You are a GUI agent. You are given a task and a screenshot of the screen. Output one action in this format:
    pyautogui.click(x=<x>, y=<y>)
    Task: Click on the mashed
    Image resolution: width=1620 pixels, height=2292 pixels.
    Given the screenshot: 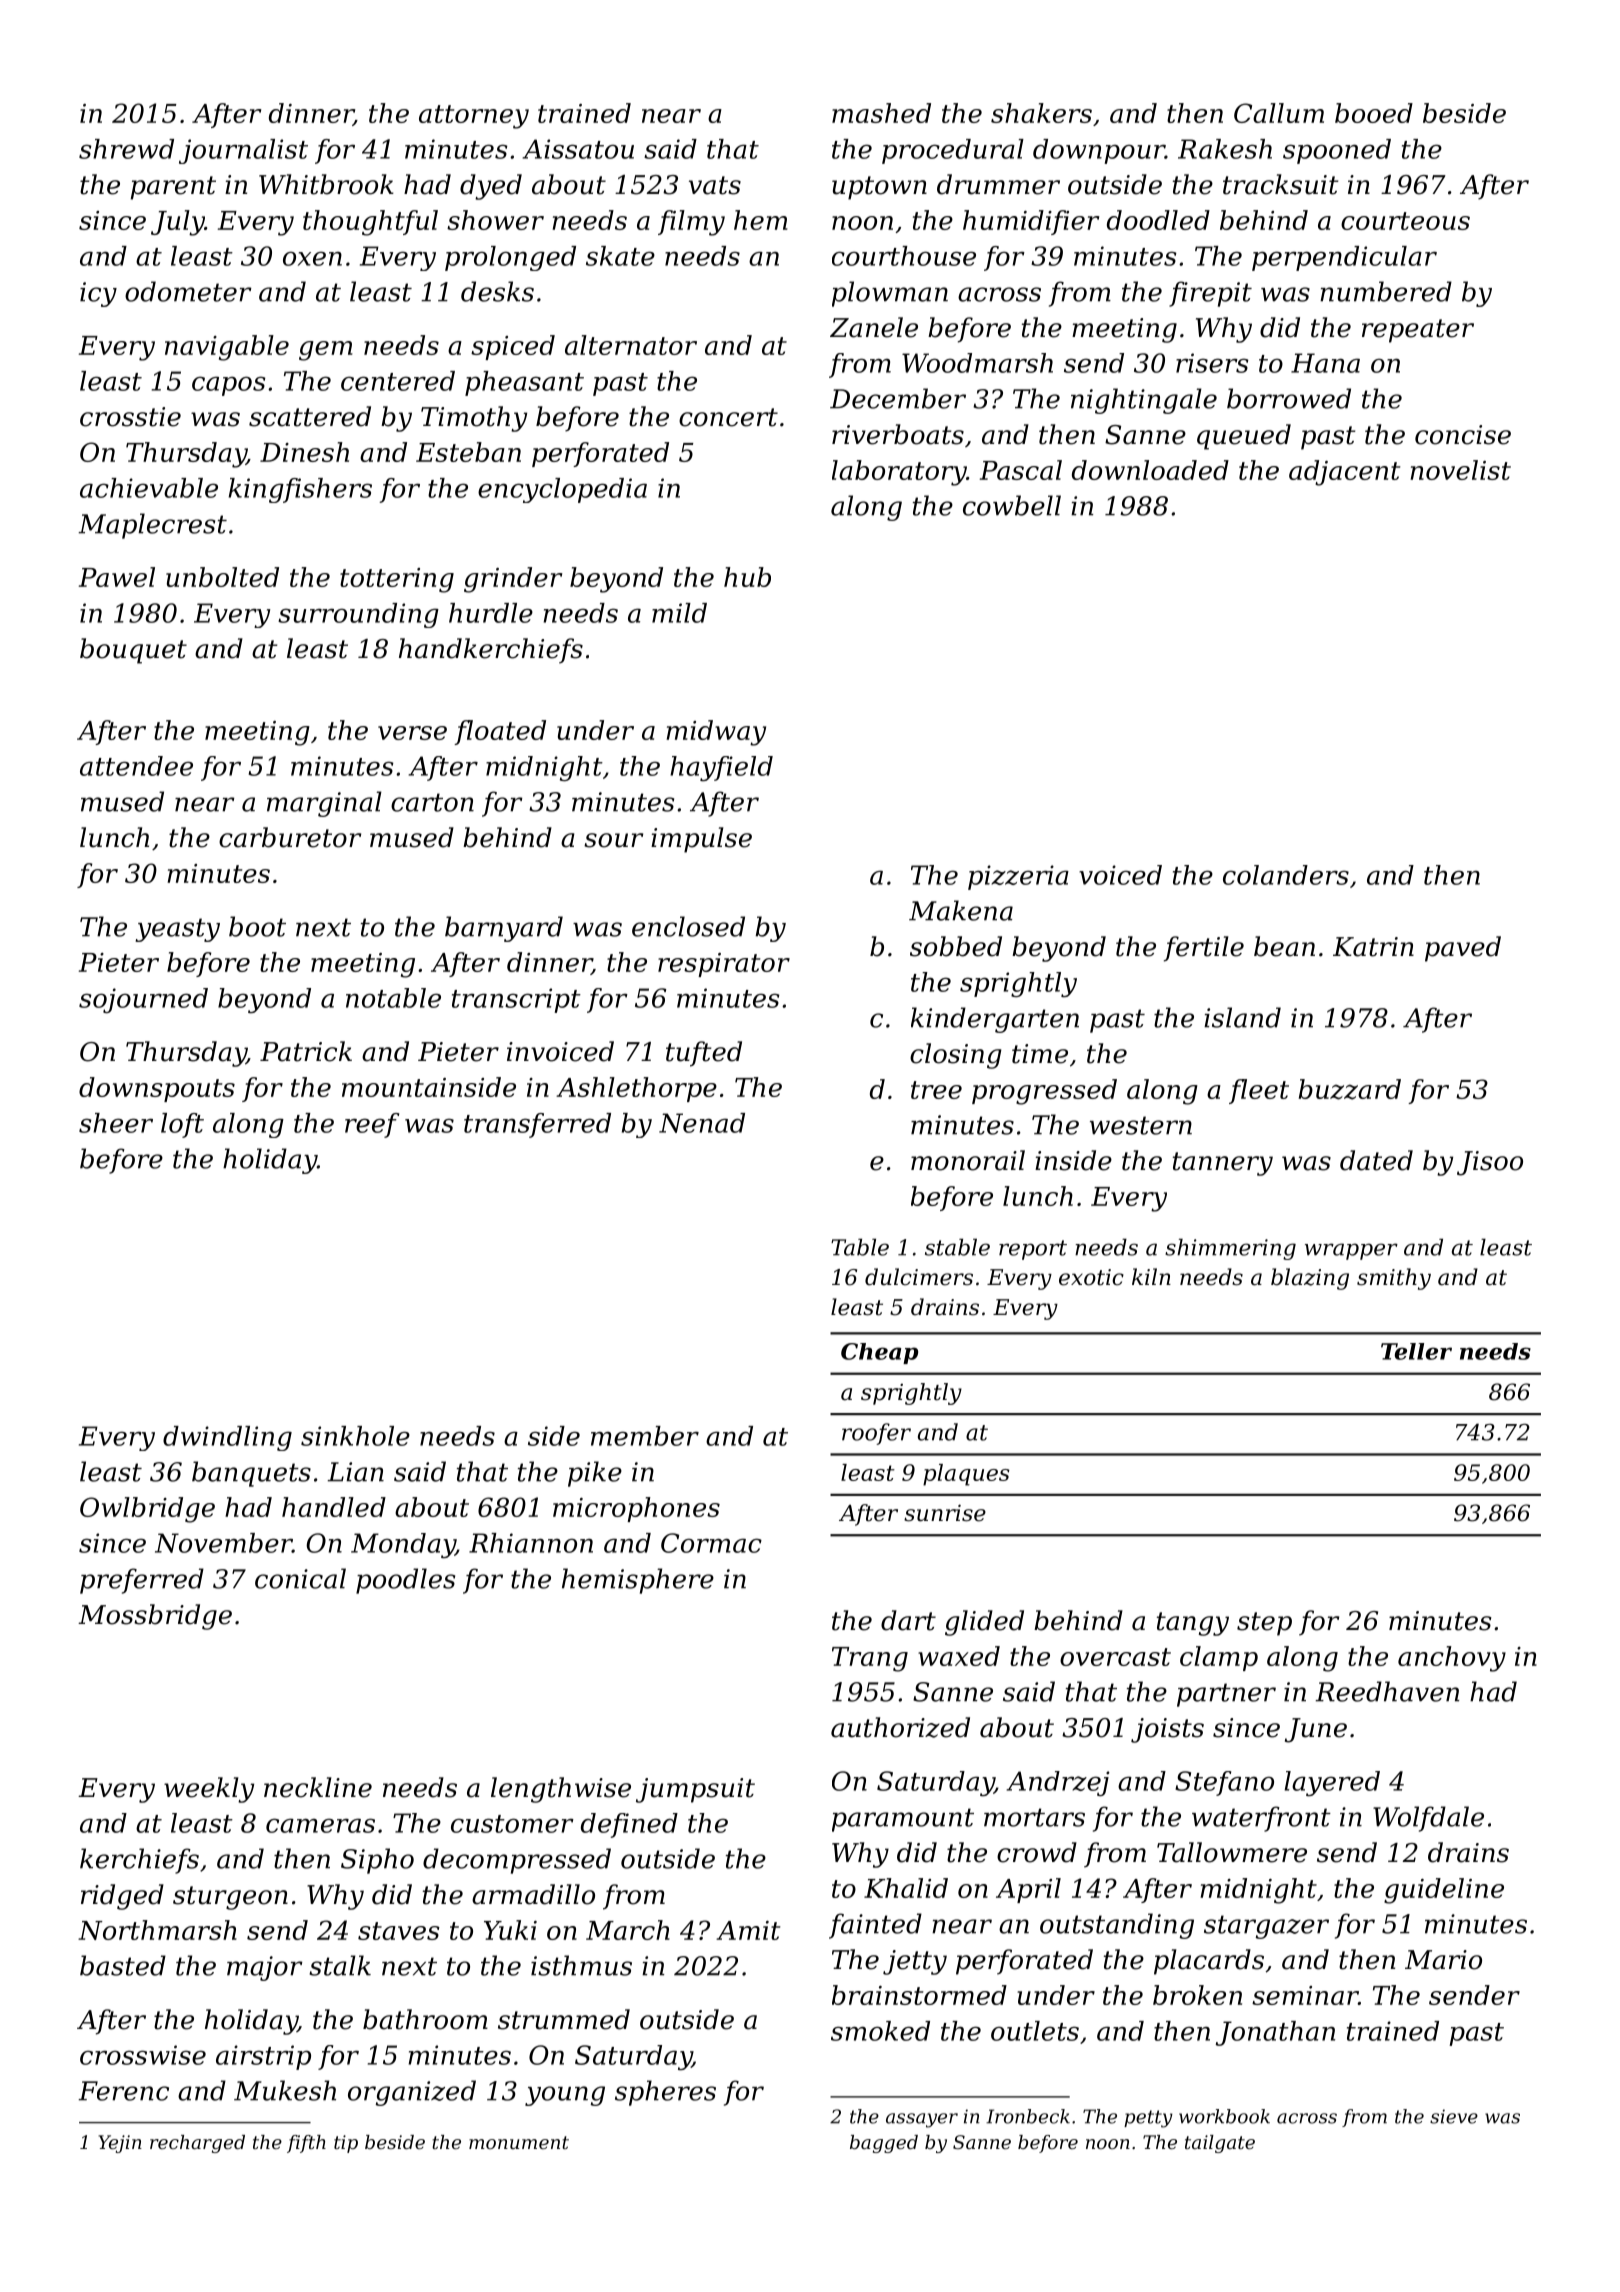 What is the action you would take?
    pyautogui.click(x=881, y=113)
